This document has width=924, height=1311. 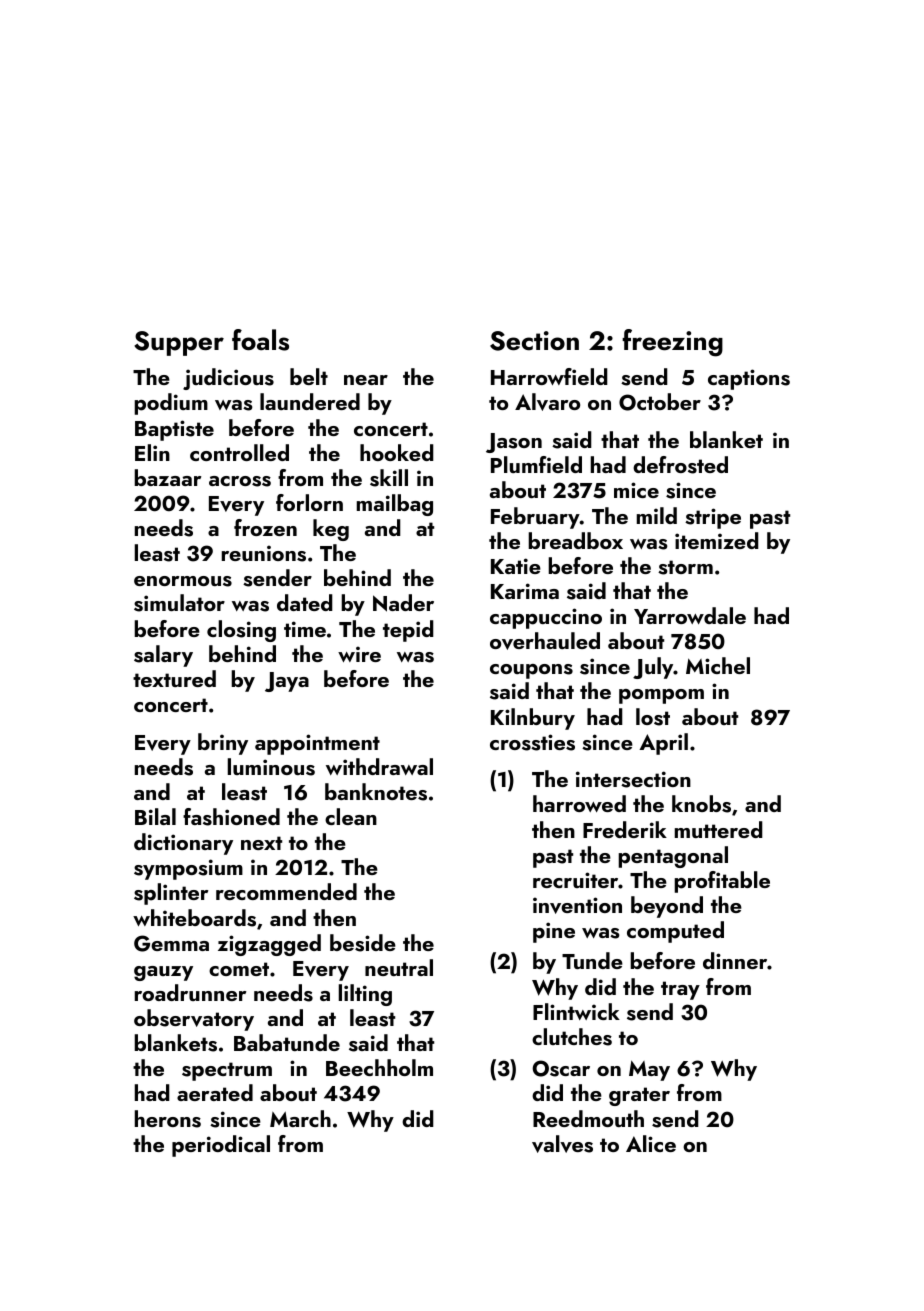 I want to click on freezing, so click(x=672, y=343).
